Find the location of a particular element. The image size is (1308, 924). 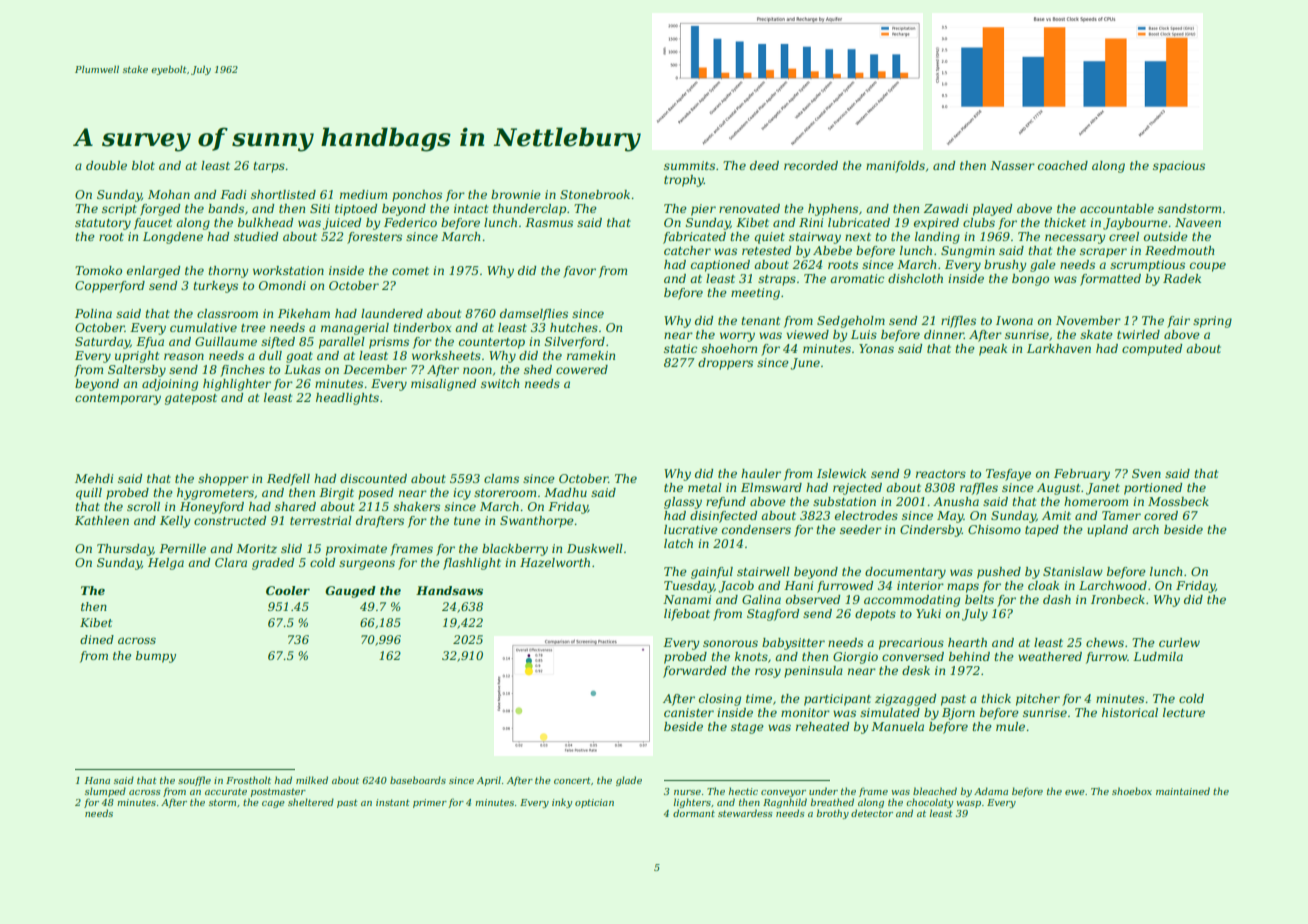

spring is located at coordinates (1212, 322).
